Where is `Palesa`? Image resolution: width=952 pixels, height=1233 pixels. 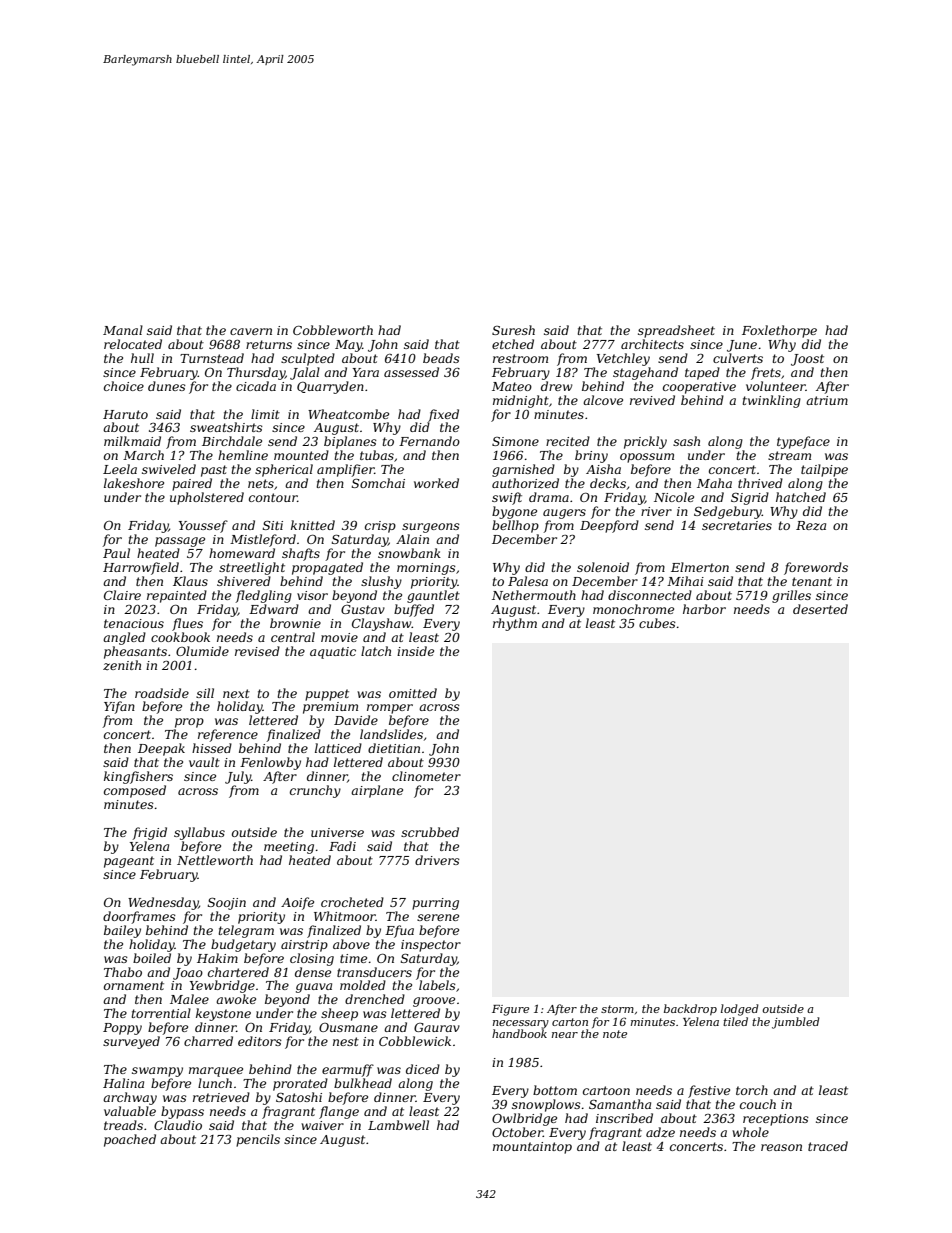
Palesa is located at coordinates (528, 581).
